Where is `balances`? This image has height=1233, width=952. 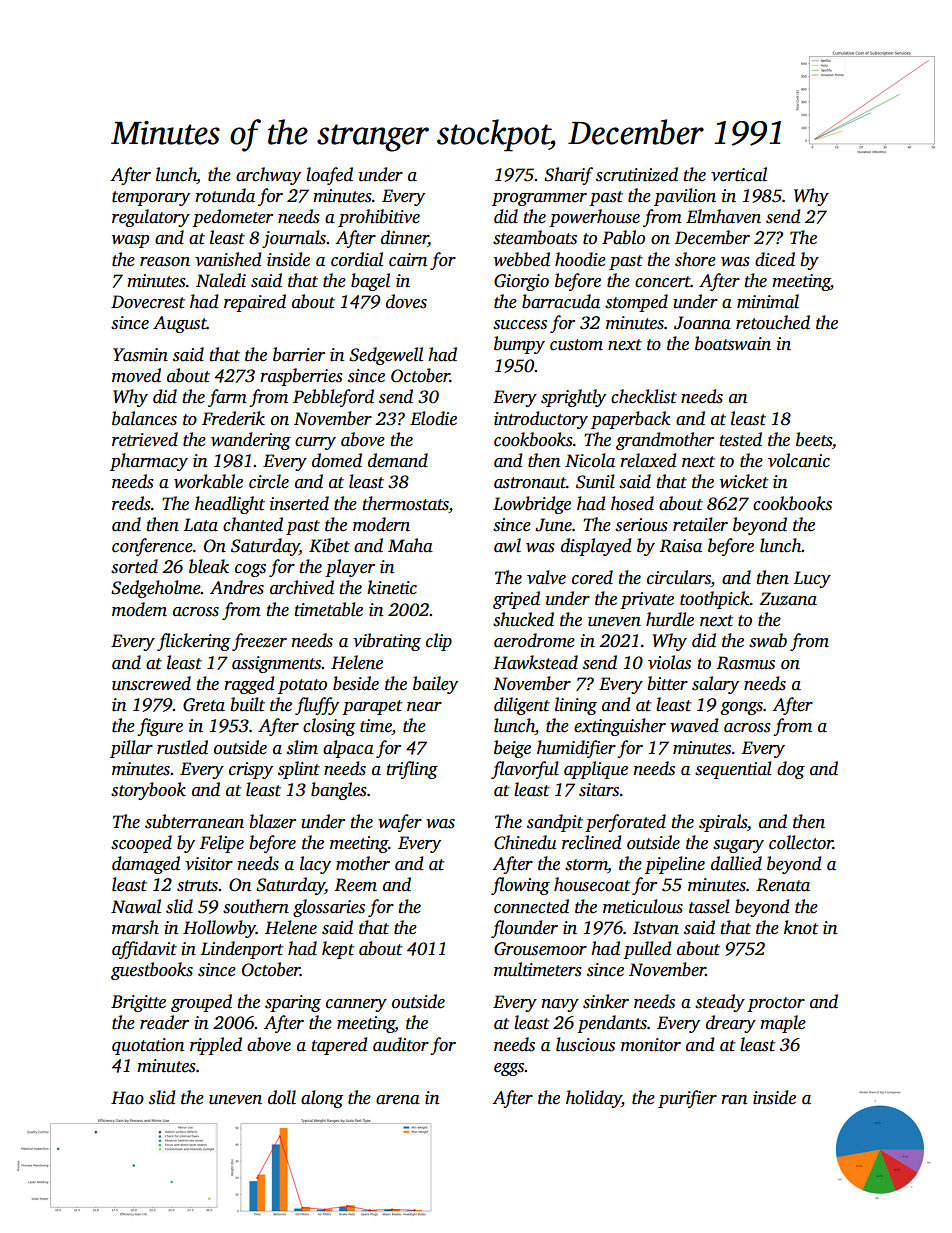 balances is located at coordinates (144, 418).
